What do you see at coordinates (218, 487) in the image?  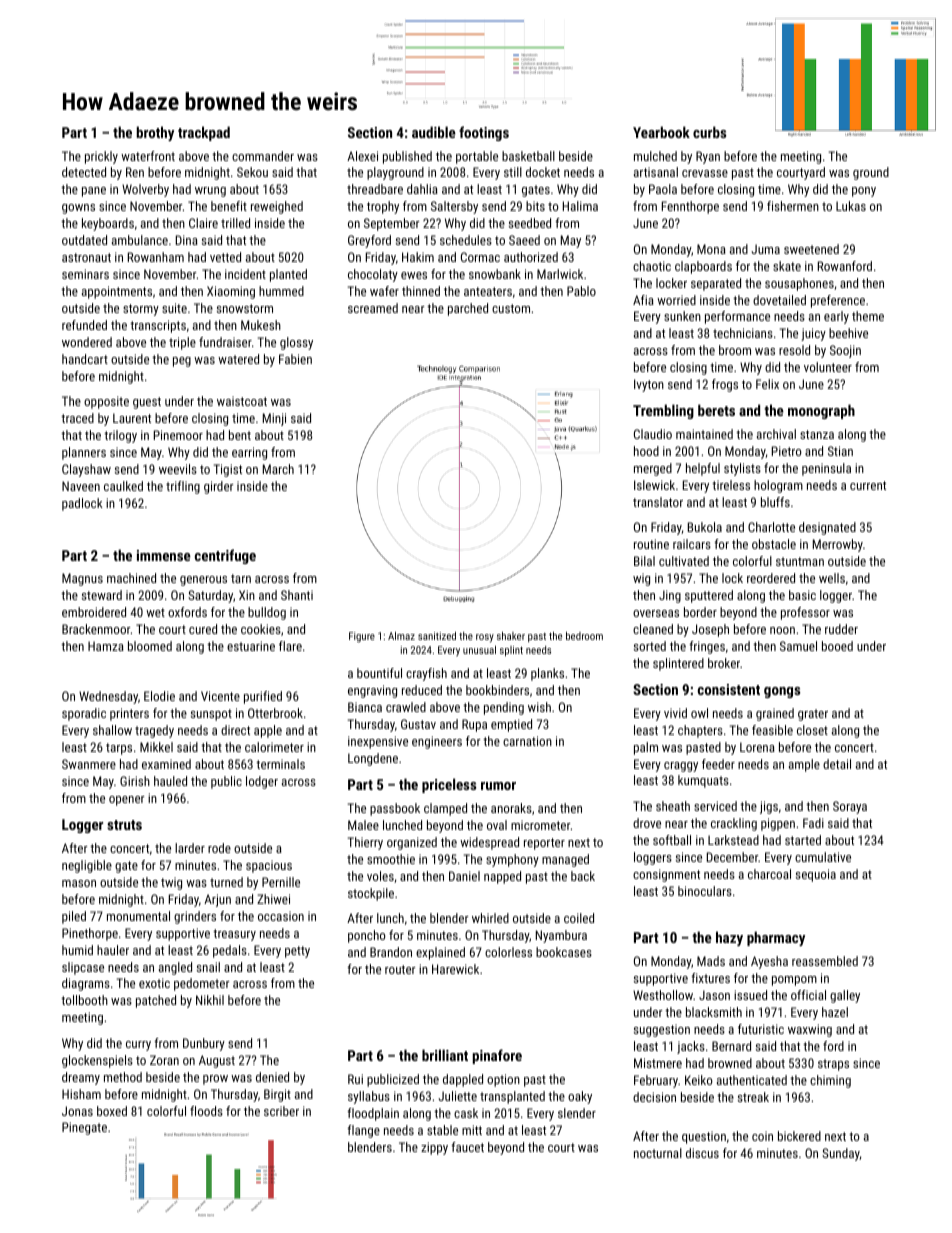 I see `girder` at bounding box center [218, 487].
